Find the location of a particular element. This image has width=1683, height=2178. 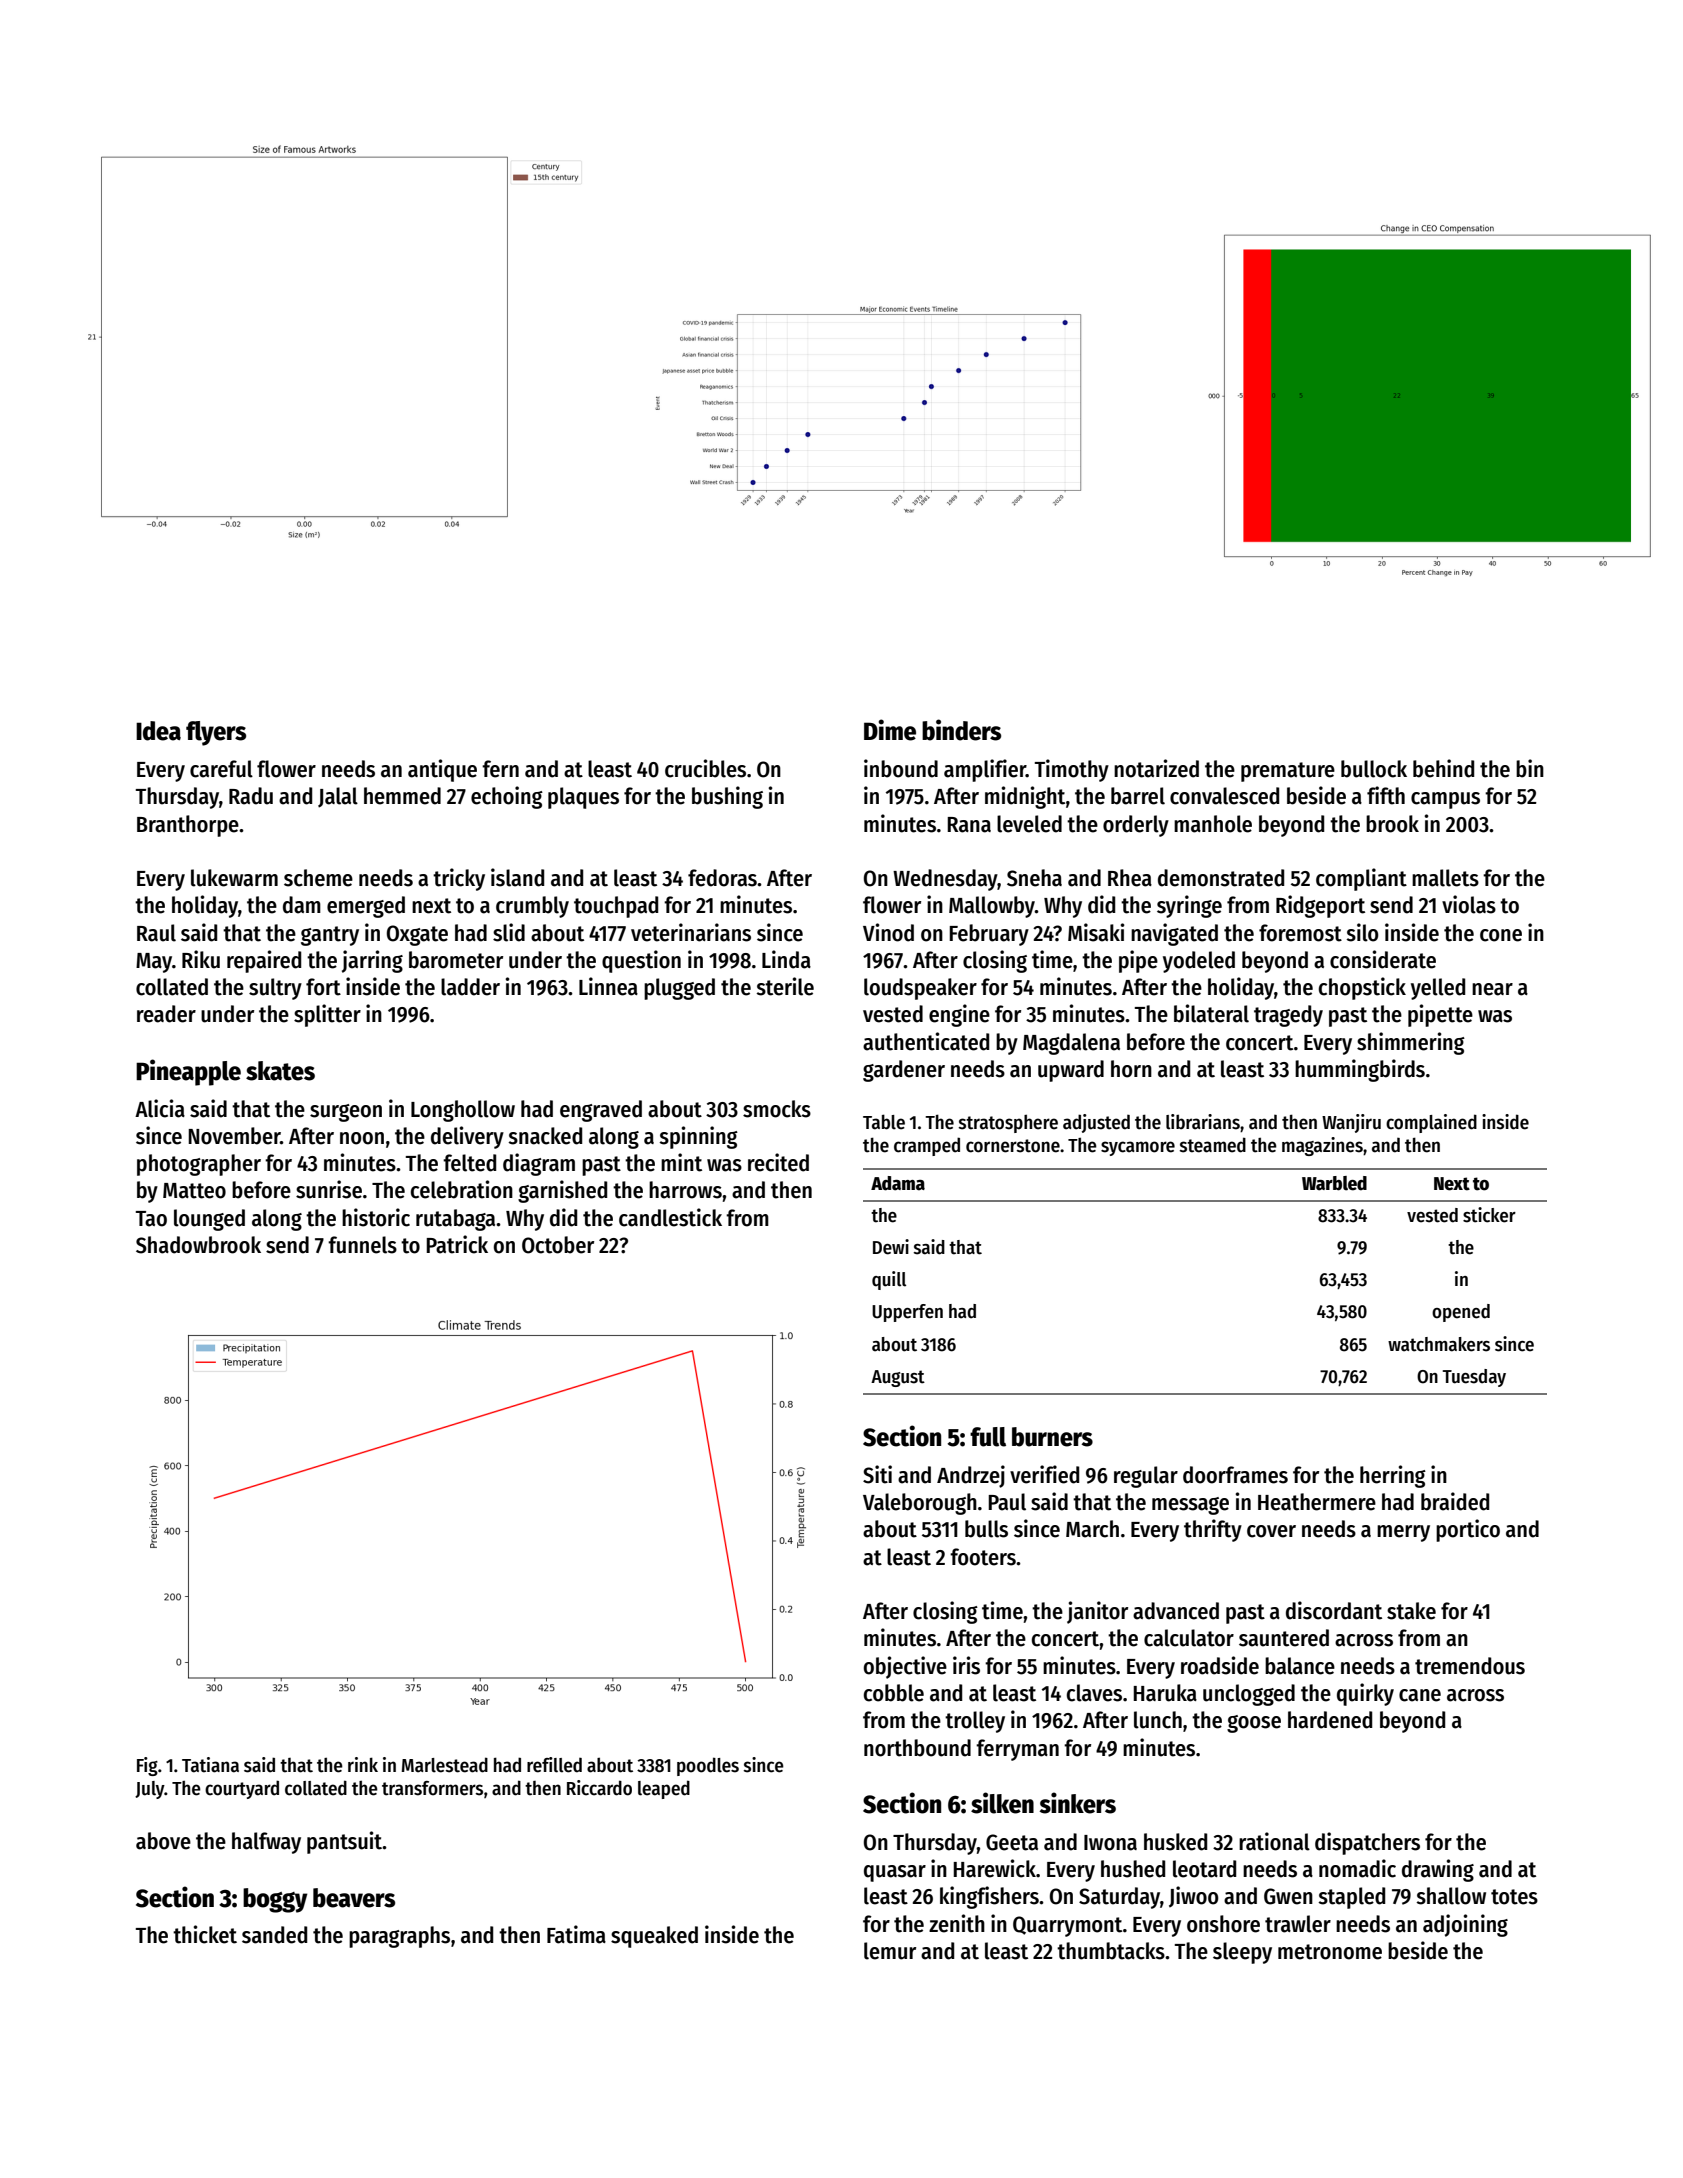

Longhollow is located at coordinates (463, 1111).
